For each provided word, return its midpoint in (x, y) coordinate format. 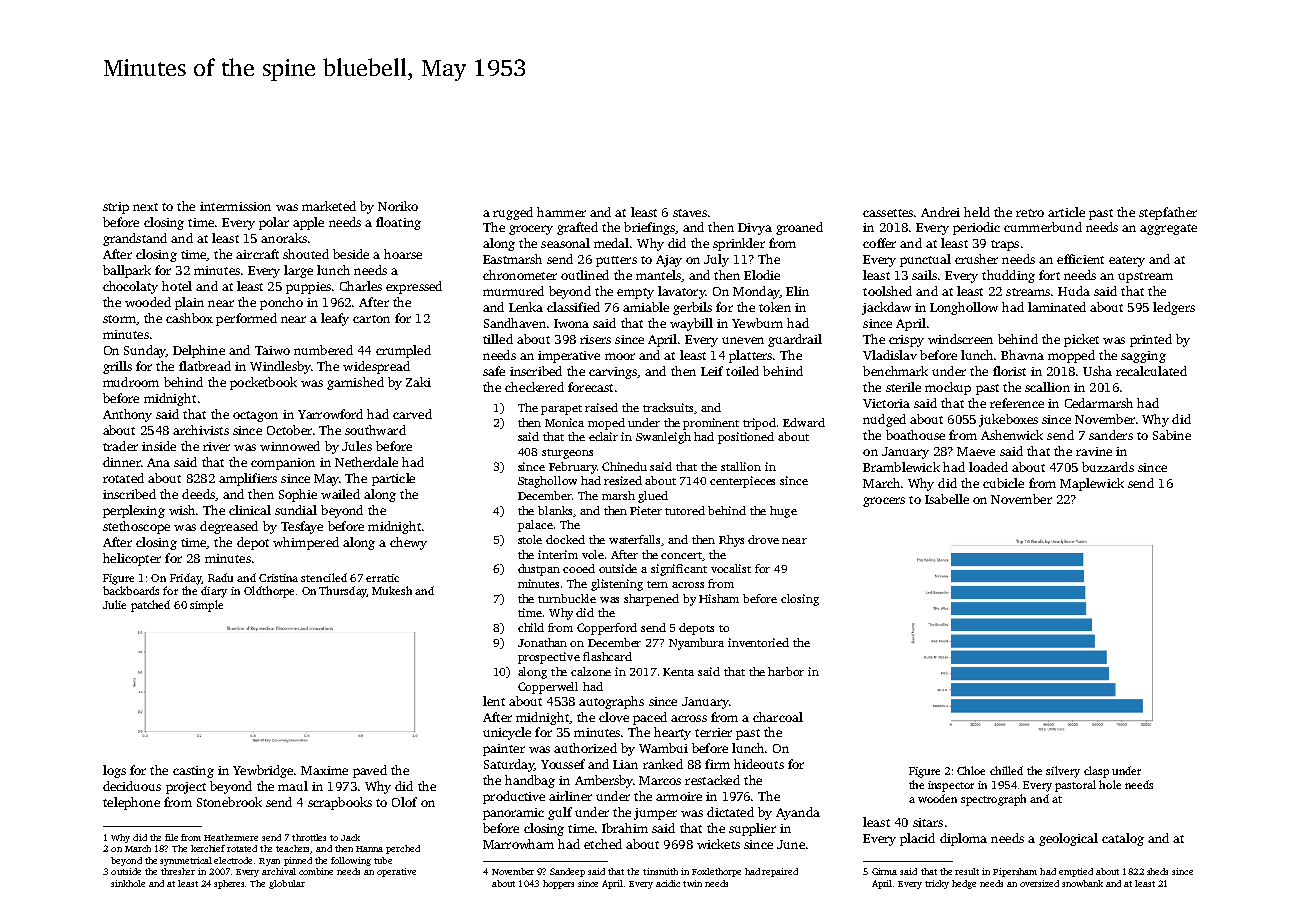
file (171, 837)
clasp (1096, 772)
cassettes (888, 213)
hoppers (558, 884)
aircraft (257, 254)
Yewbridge (264, 771)
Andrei (940, 212)
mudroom (131, 382)
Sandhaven (515, 323)
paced (650, 718)
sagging (1143, 357)
